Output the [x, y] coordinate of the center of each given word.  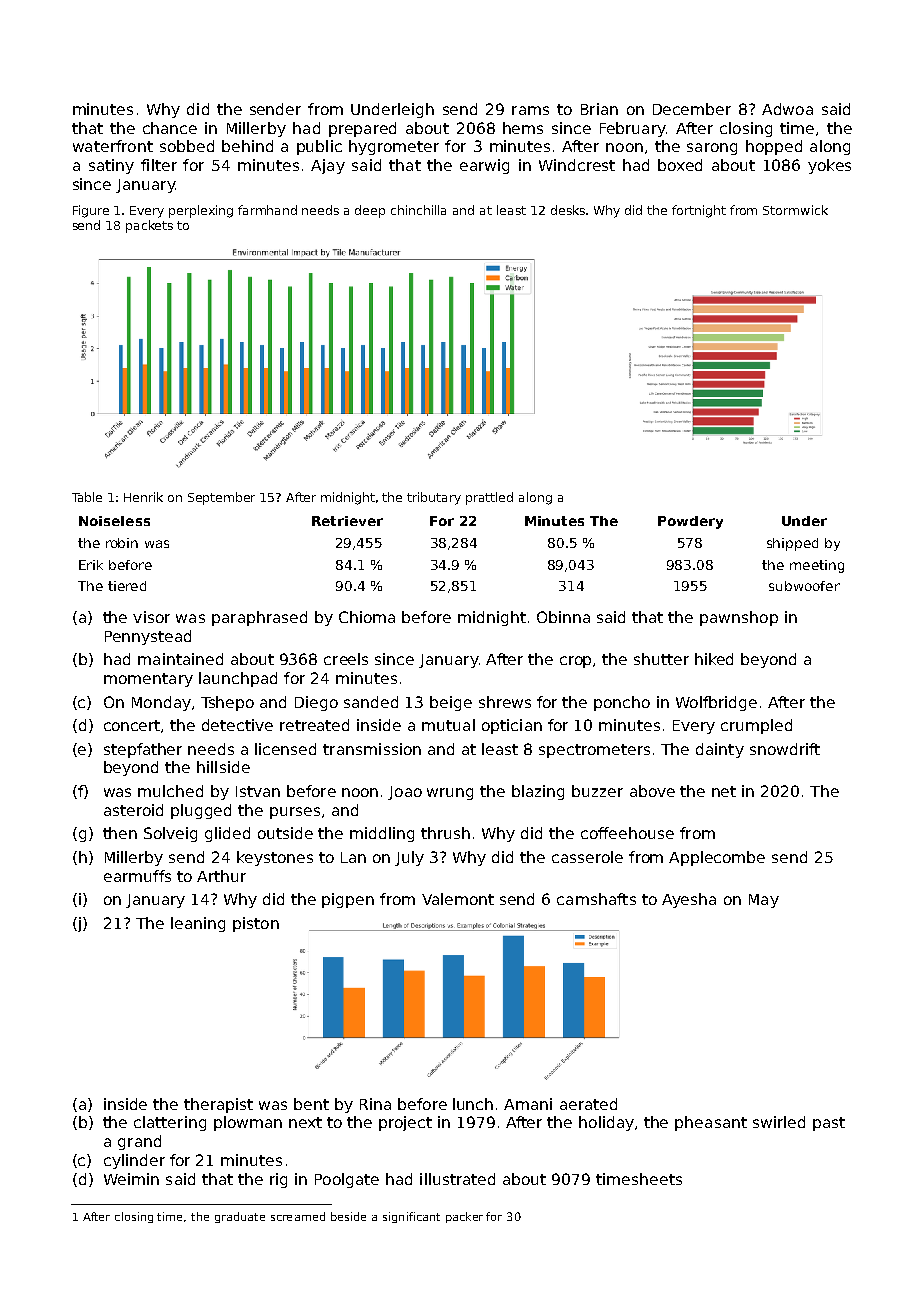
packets [149, 226]
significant [411, 1217]
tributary [434, 498]
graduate [240, 1217]
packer [464, 1217]
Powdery [690, 522]
